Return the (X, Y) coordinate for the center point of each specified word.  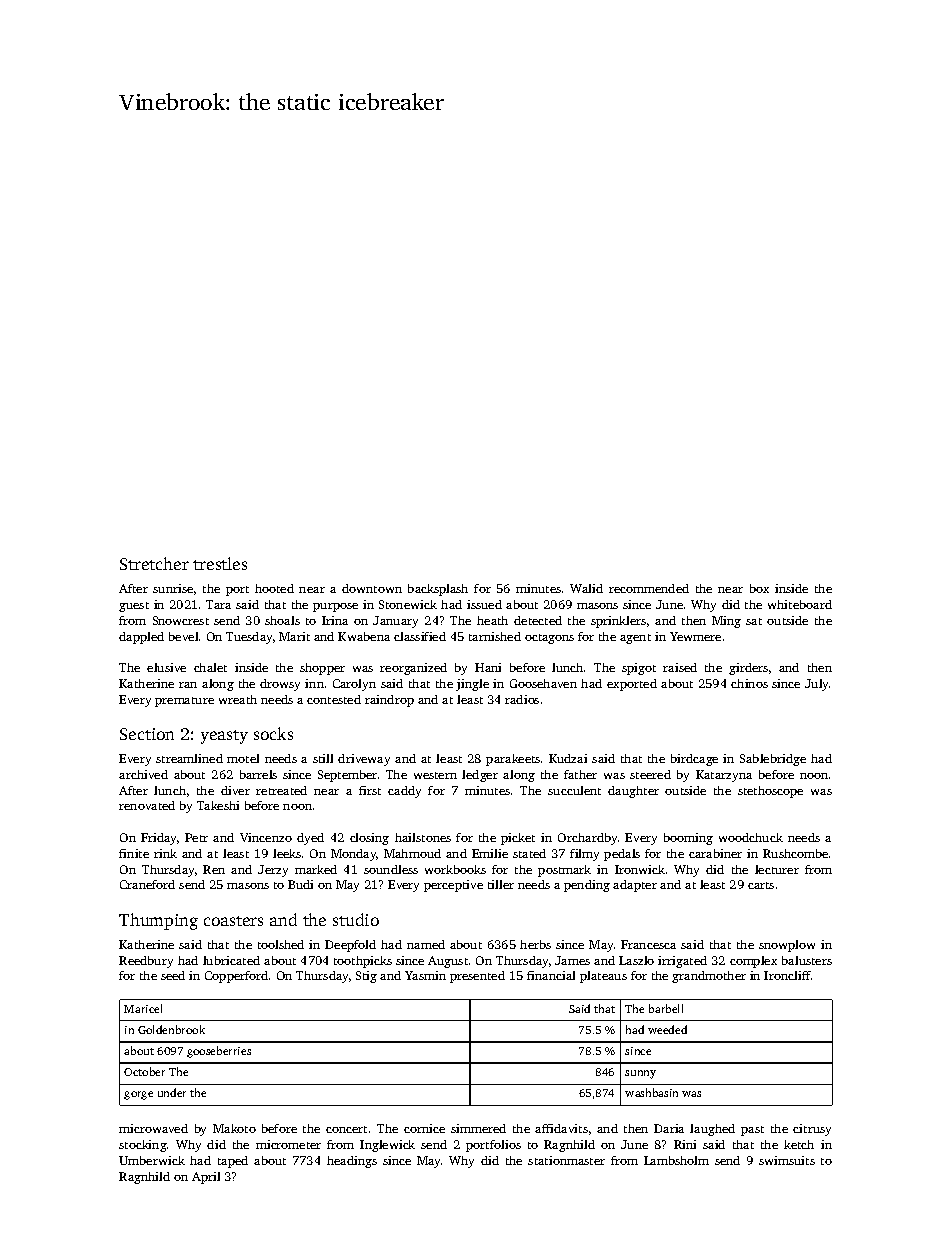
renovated (147, 805)
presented (477, 977)
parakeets (513, 760)
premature (184, 702)
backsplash (438, 590)
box (759, 588)
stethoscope (770, 792)
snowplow (787, 946)
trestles (220, 563)
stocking (143, 1146)
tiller (501, 884)
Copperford (236, 977)
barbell (666, 1008)
